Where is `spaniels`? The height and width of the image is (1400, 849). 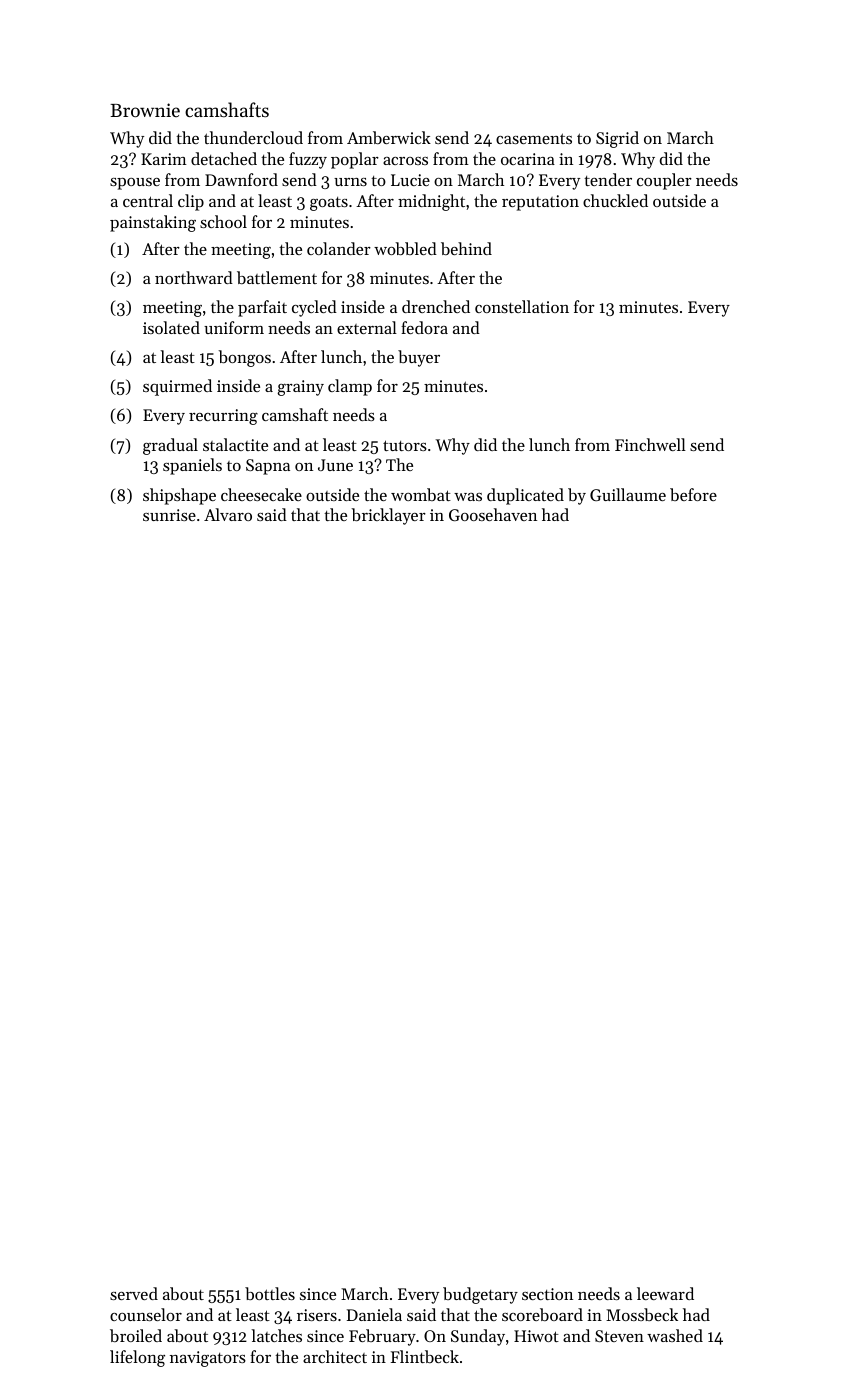
spaniels is located at coordinates (192, 466).
